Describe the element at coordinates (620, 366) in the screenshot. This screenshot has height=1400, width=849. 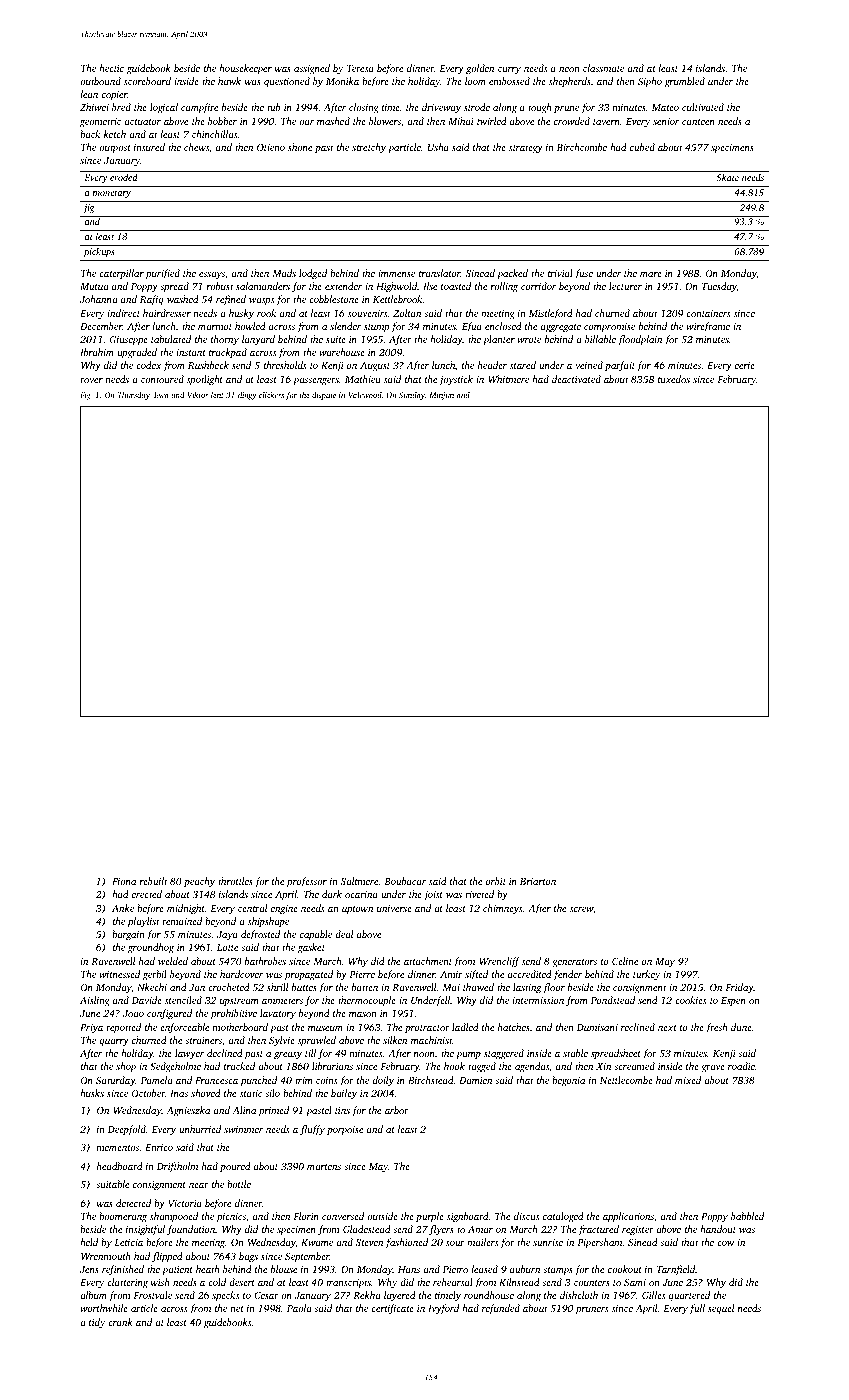
I see `parfait` at that location.
